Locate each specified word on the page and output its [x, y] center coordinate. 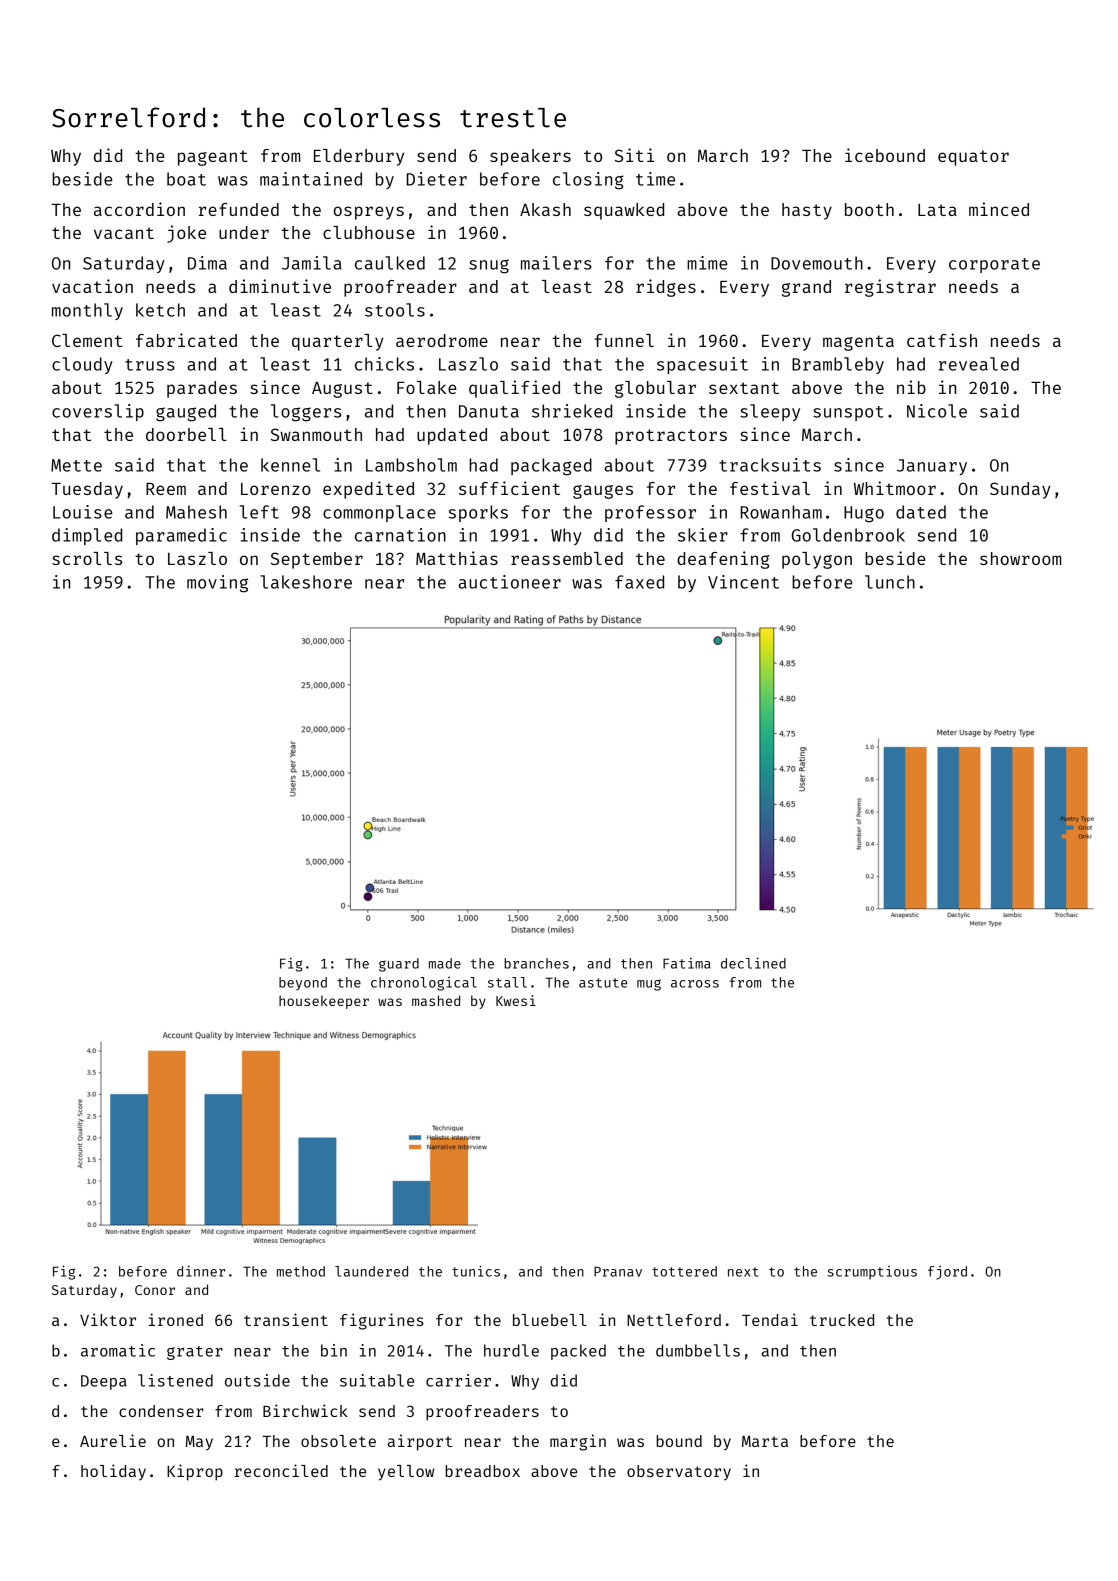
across [695, 984]
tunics [476, 1271]
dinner [201, 1271]
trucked [842, 1320]
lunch [890, 582]
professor [650, 513]
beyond [303, 984]
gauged [186, 413]
